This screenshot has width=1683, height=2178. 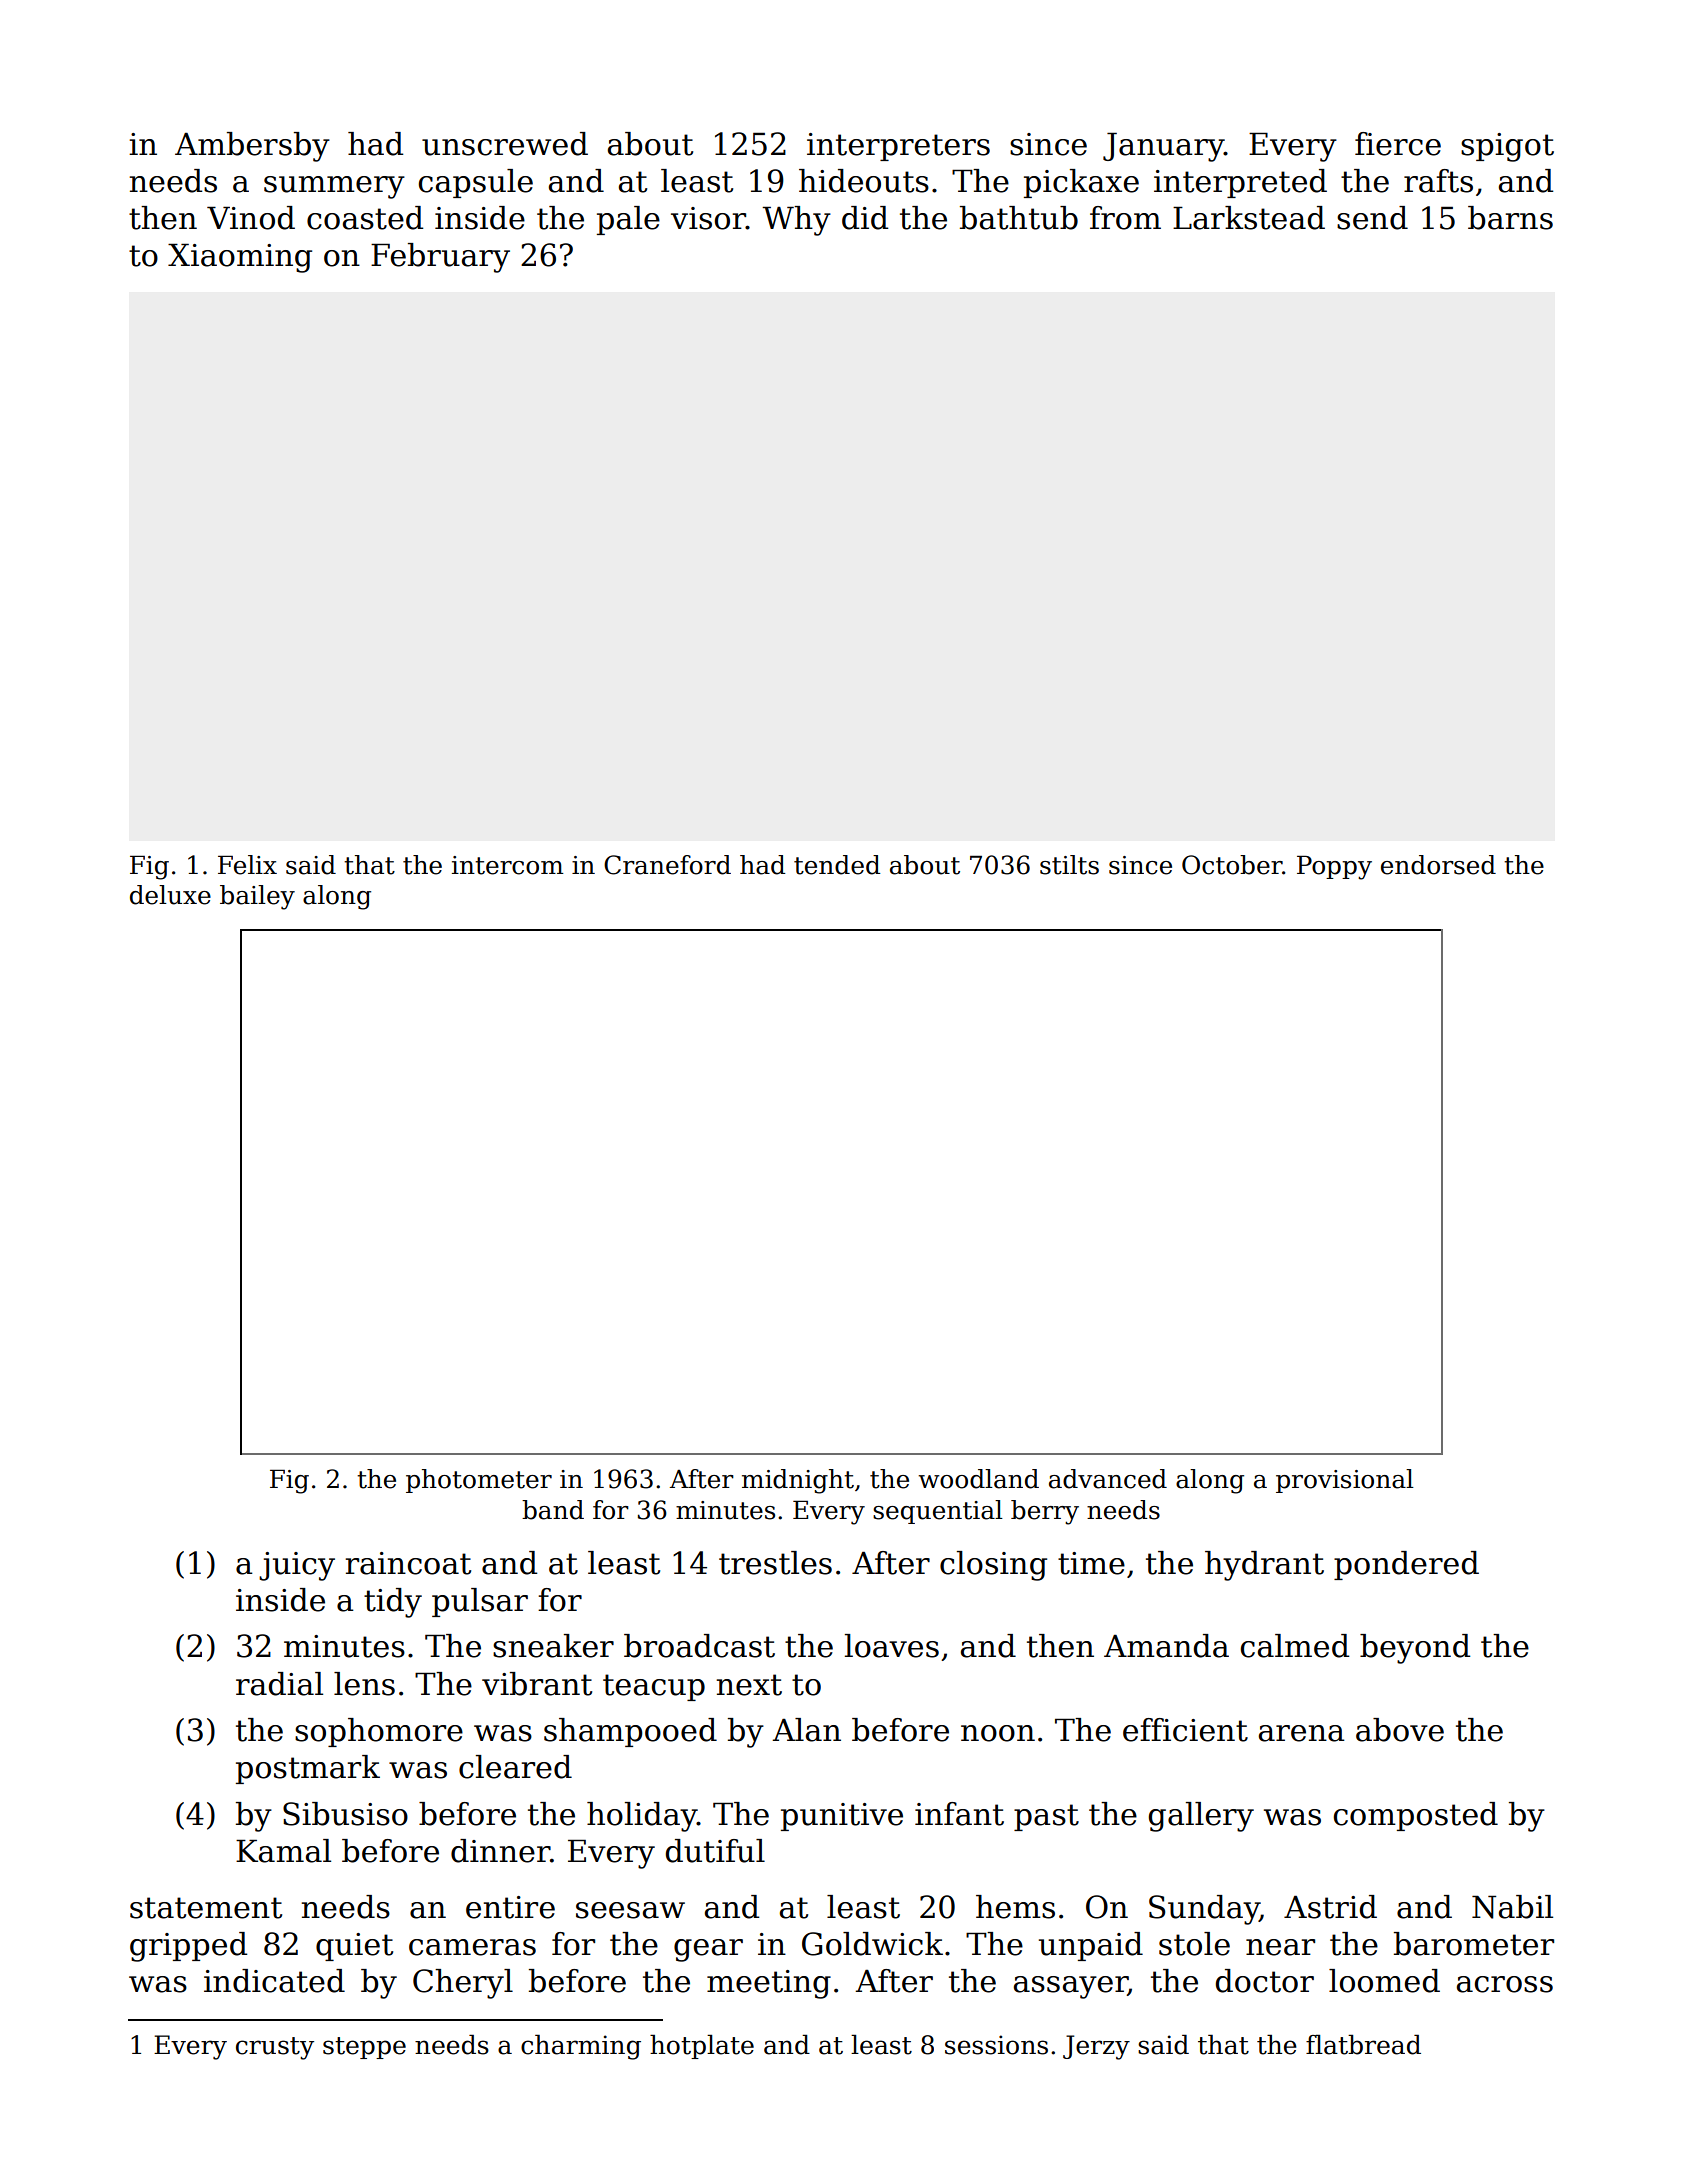 What do you see at coordinates (1510, 218) in the screenshot?
I see `barns` at bounding box center [1510, 218].
